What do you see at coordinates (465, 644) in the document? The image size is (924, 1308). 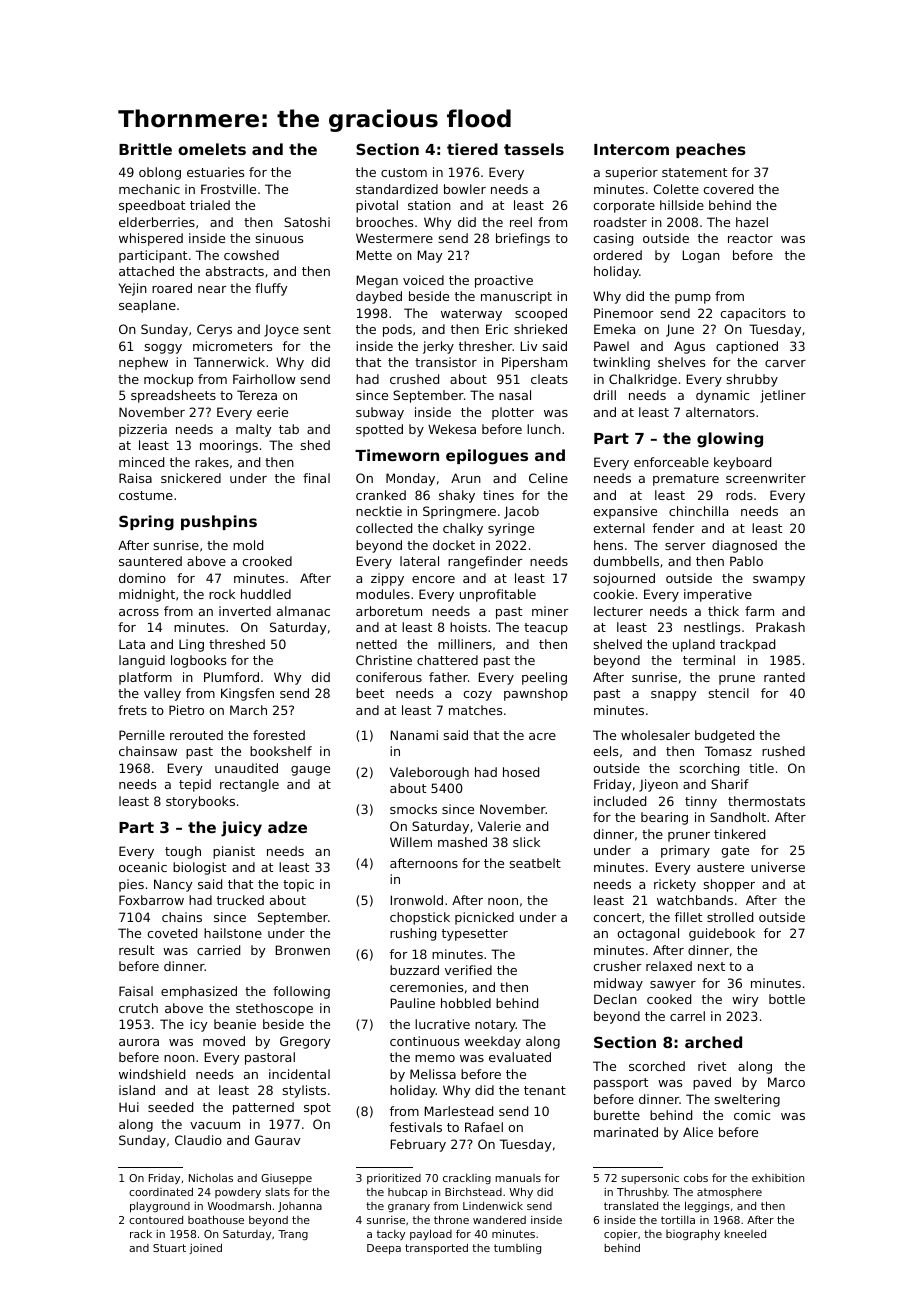 I see `milliners` at bounding box center [465, 644].
